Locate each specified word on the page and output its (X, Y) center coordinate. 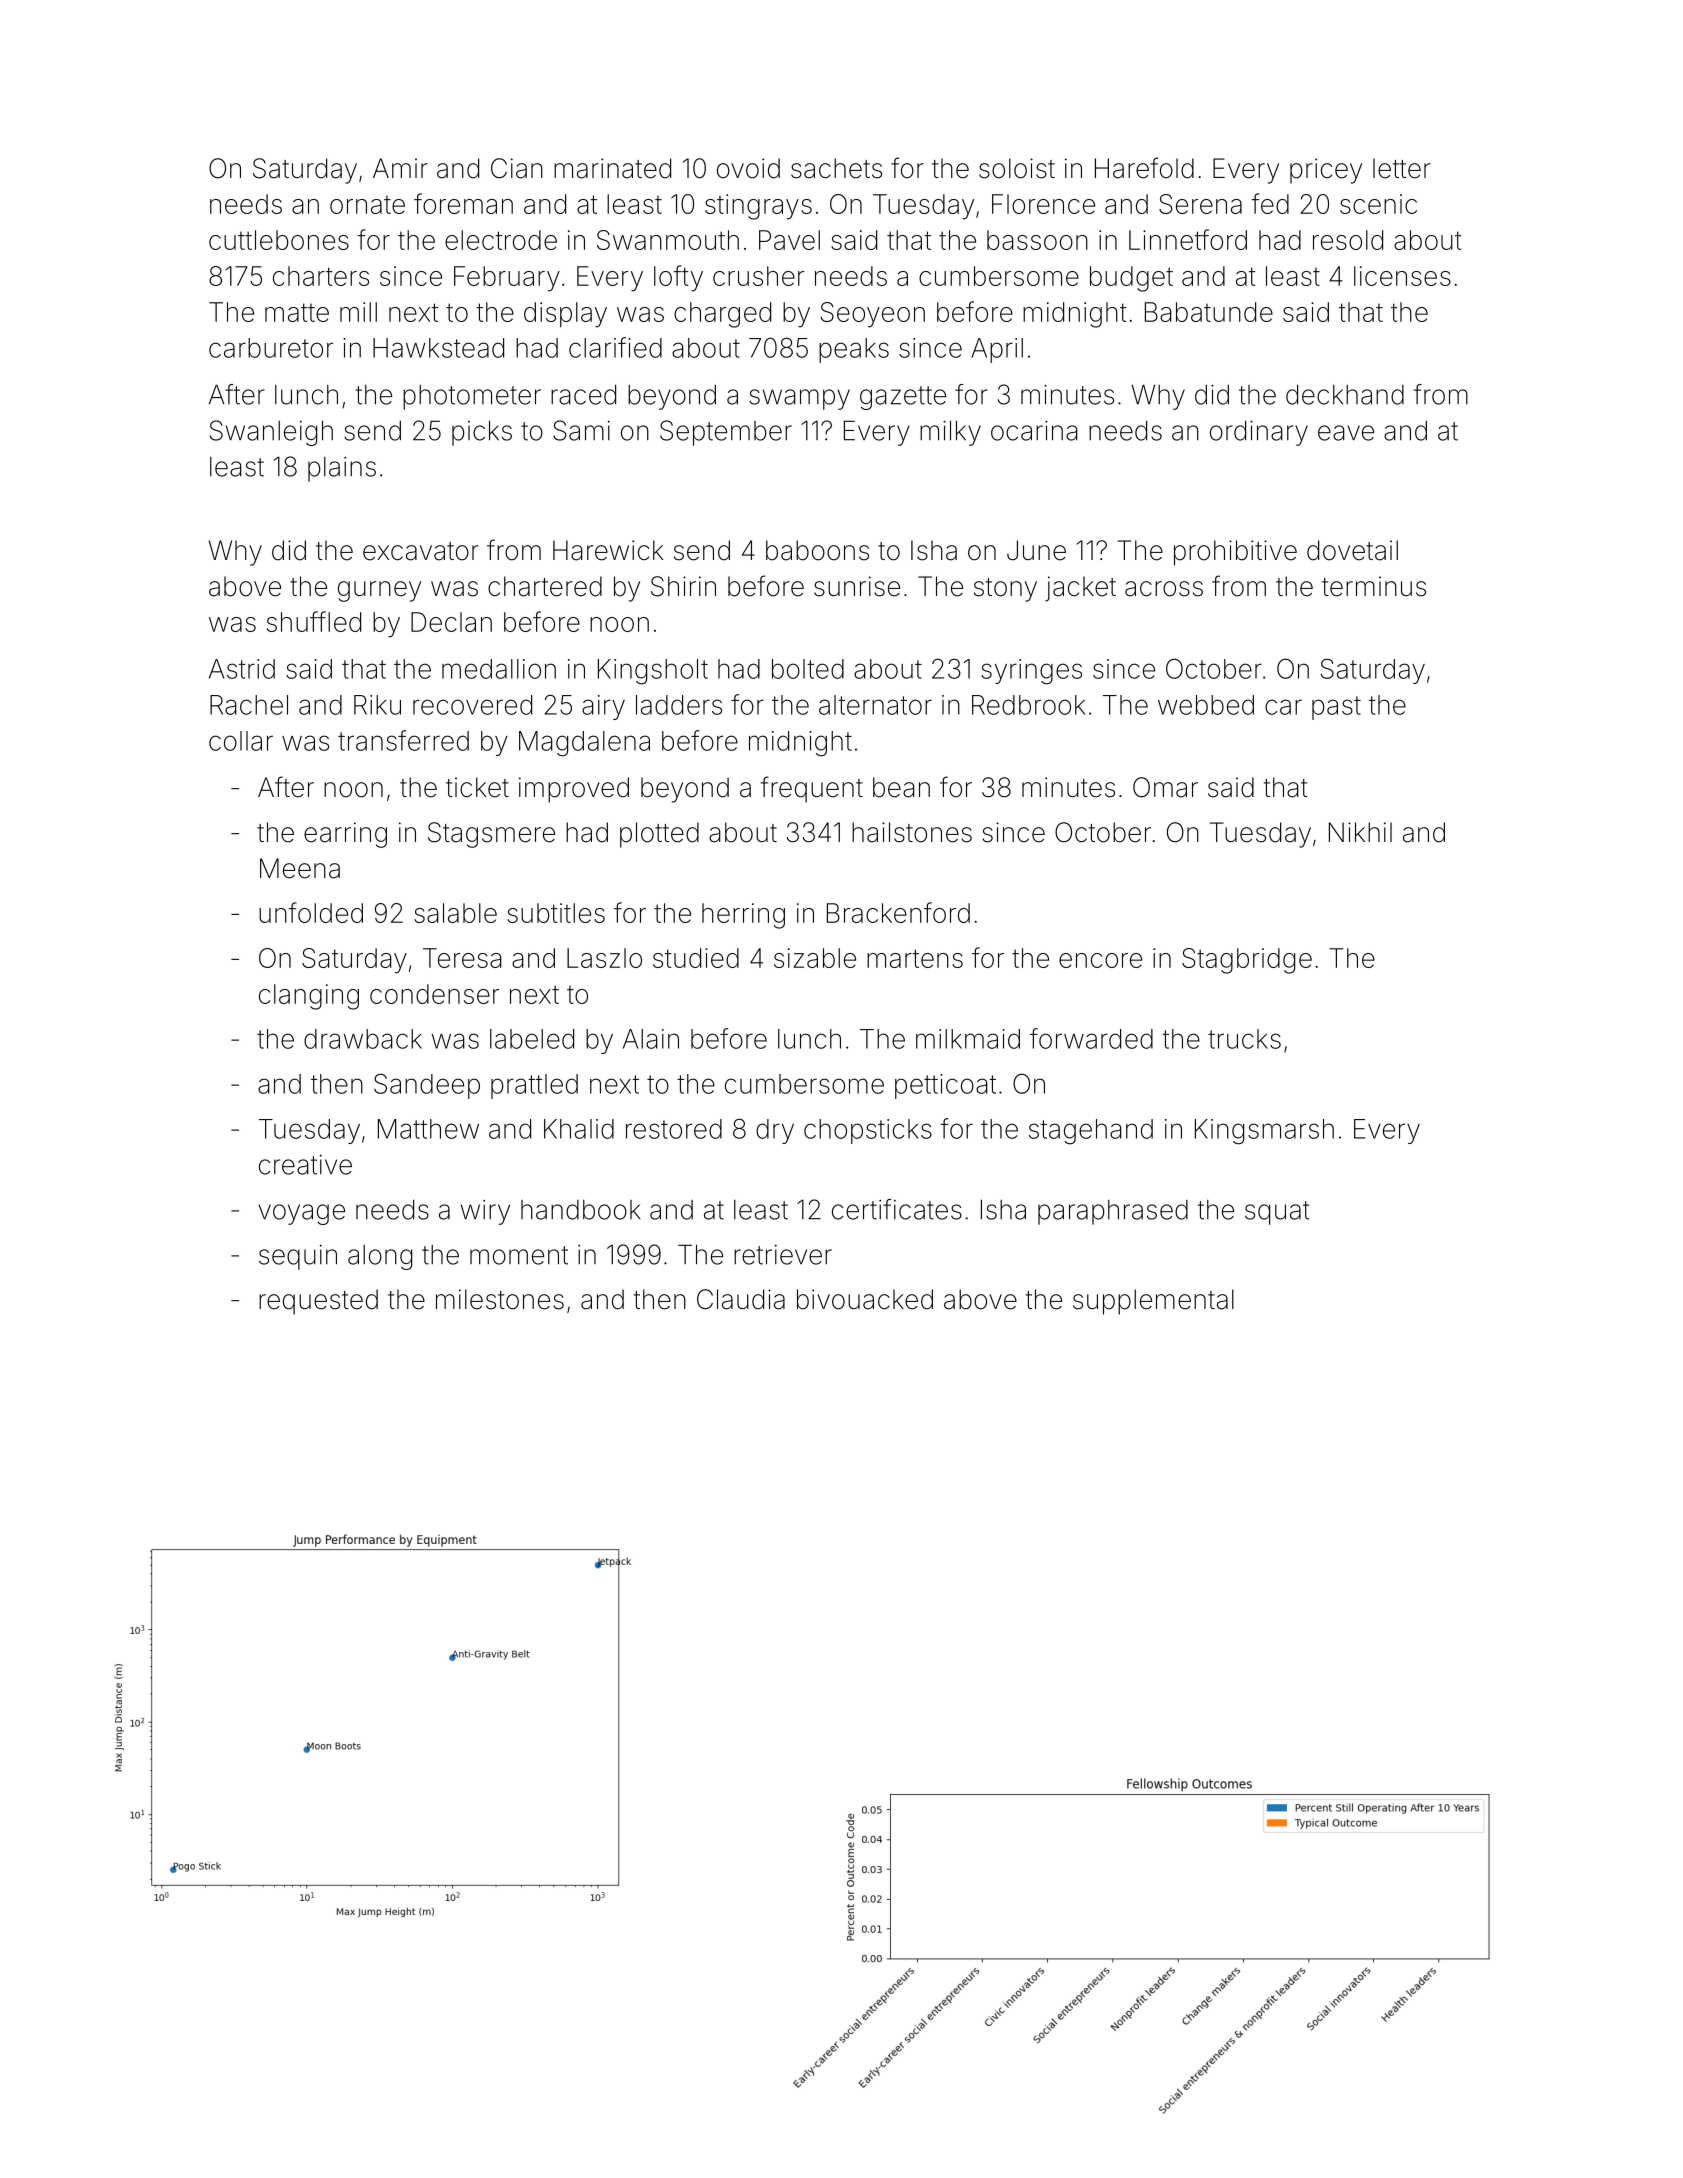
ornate (367, 205)
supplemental (1153, 1302)
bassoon (1037, 240)
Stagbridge (1247, 961)
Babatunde (1209, 312)
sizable (815, 958)
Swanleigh (271, 433)
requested (318, 1302)
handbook (581, 1210)
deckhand (1345, 394)
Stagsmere (491, 835)
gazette (903, 398)
